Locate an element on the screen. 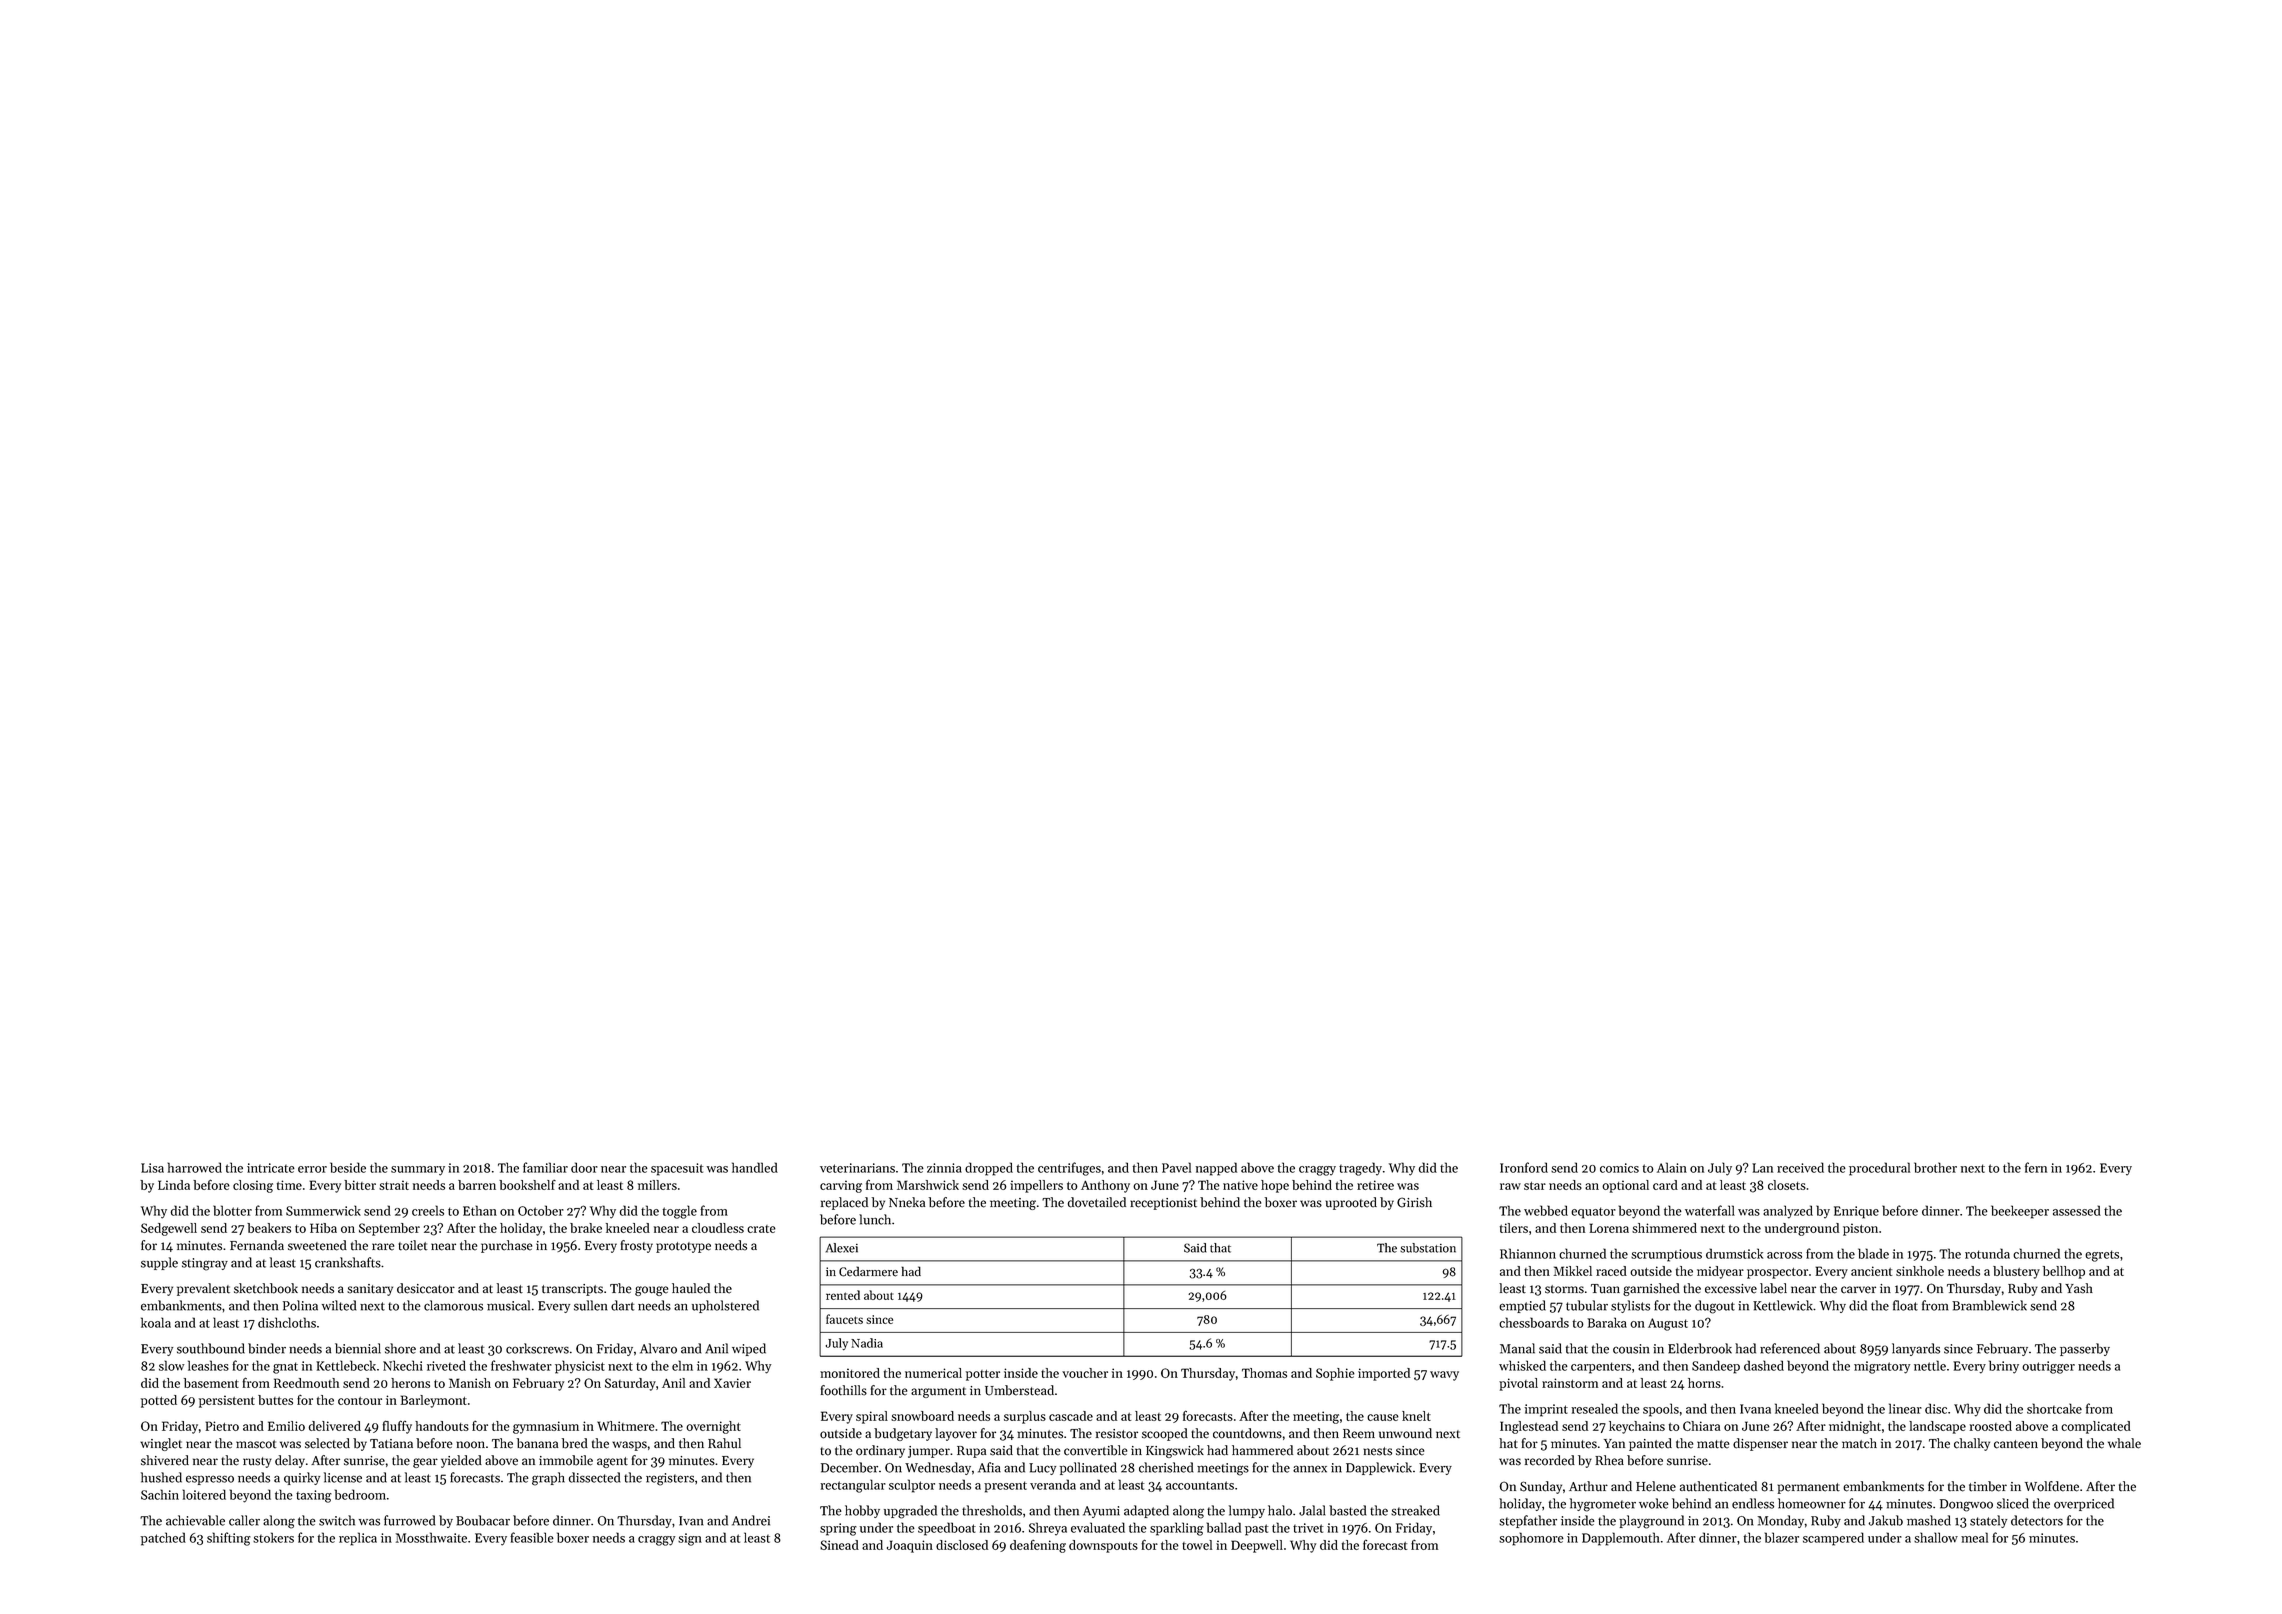 Image resolution: width=2282 pixels, height=1614 pixels. lunch is located at coordinates (875, 1219).
